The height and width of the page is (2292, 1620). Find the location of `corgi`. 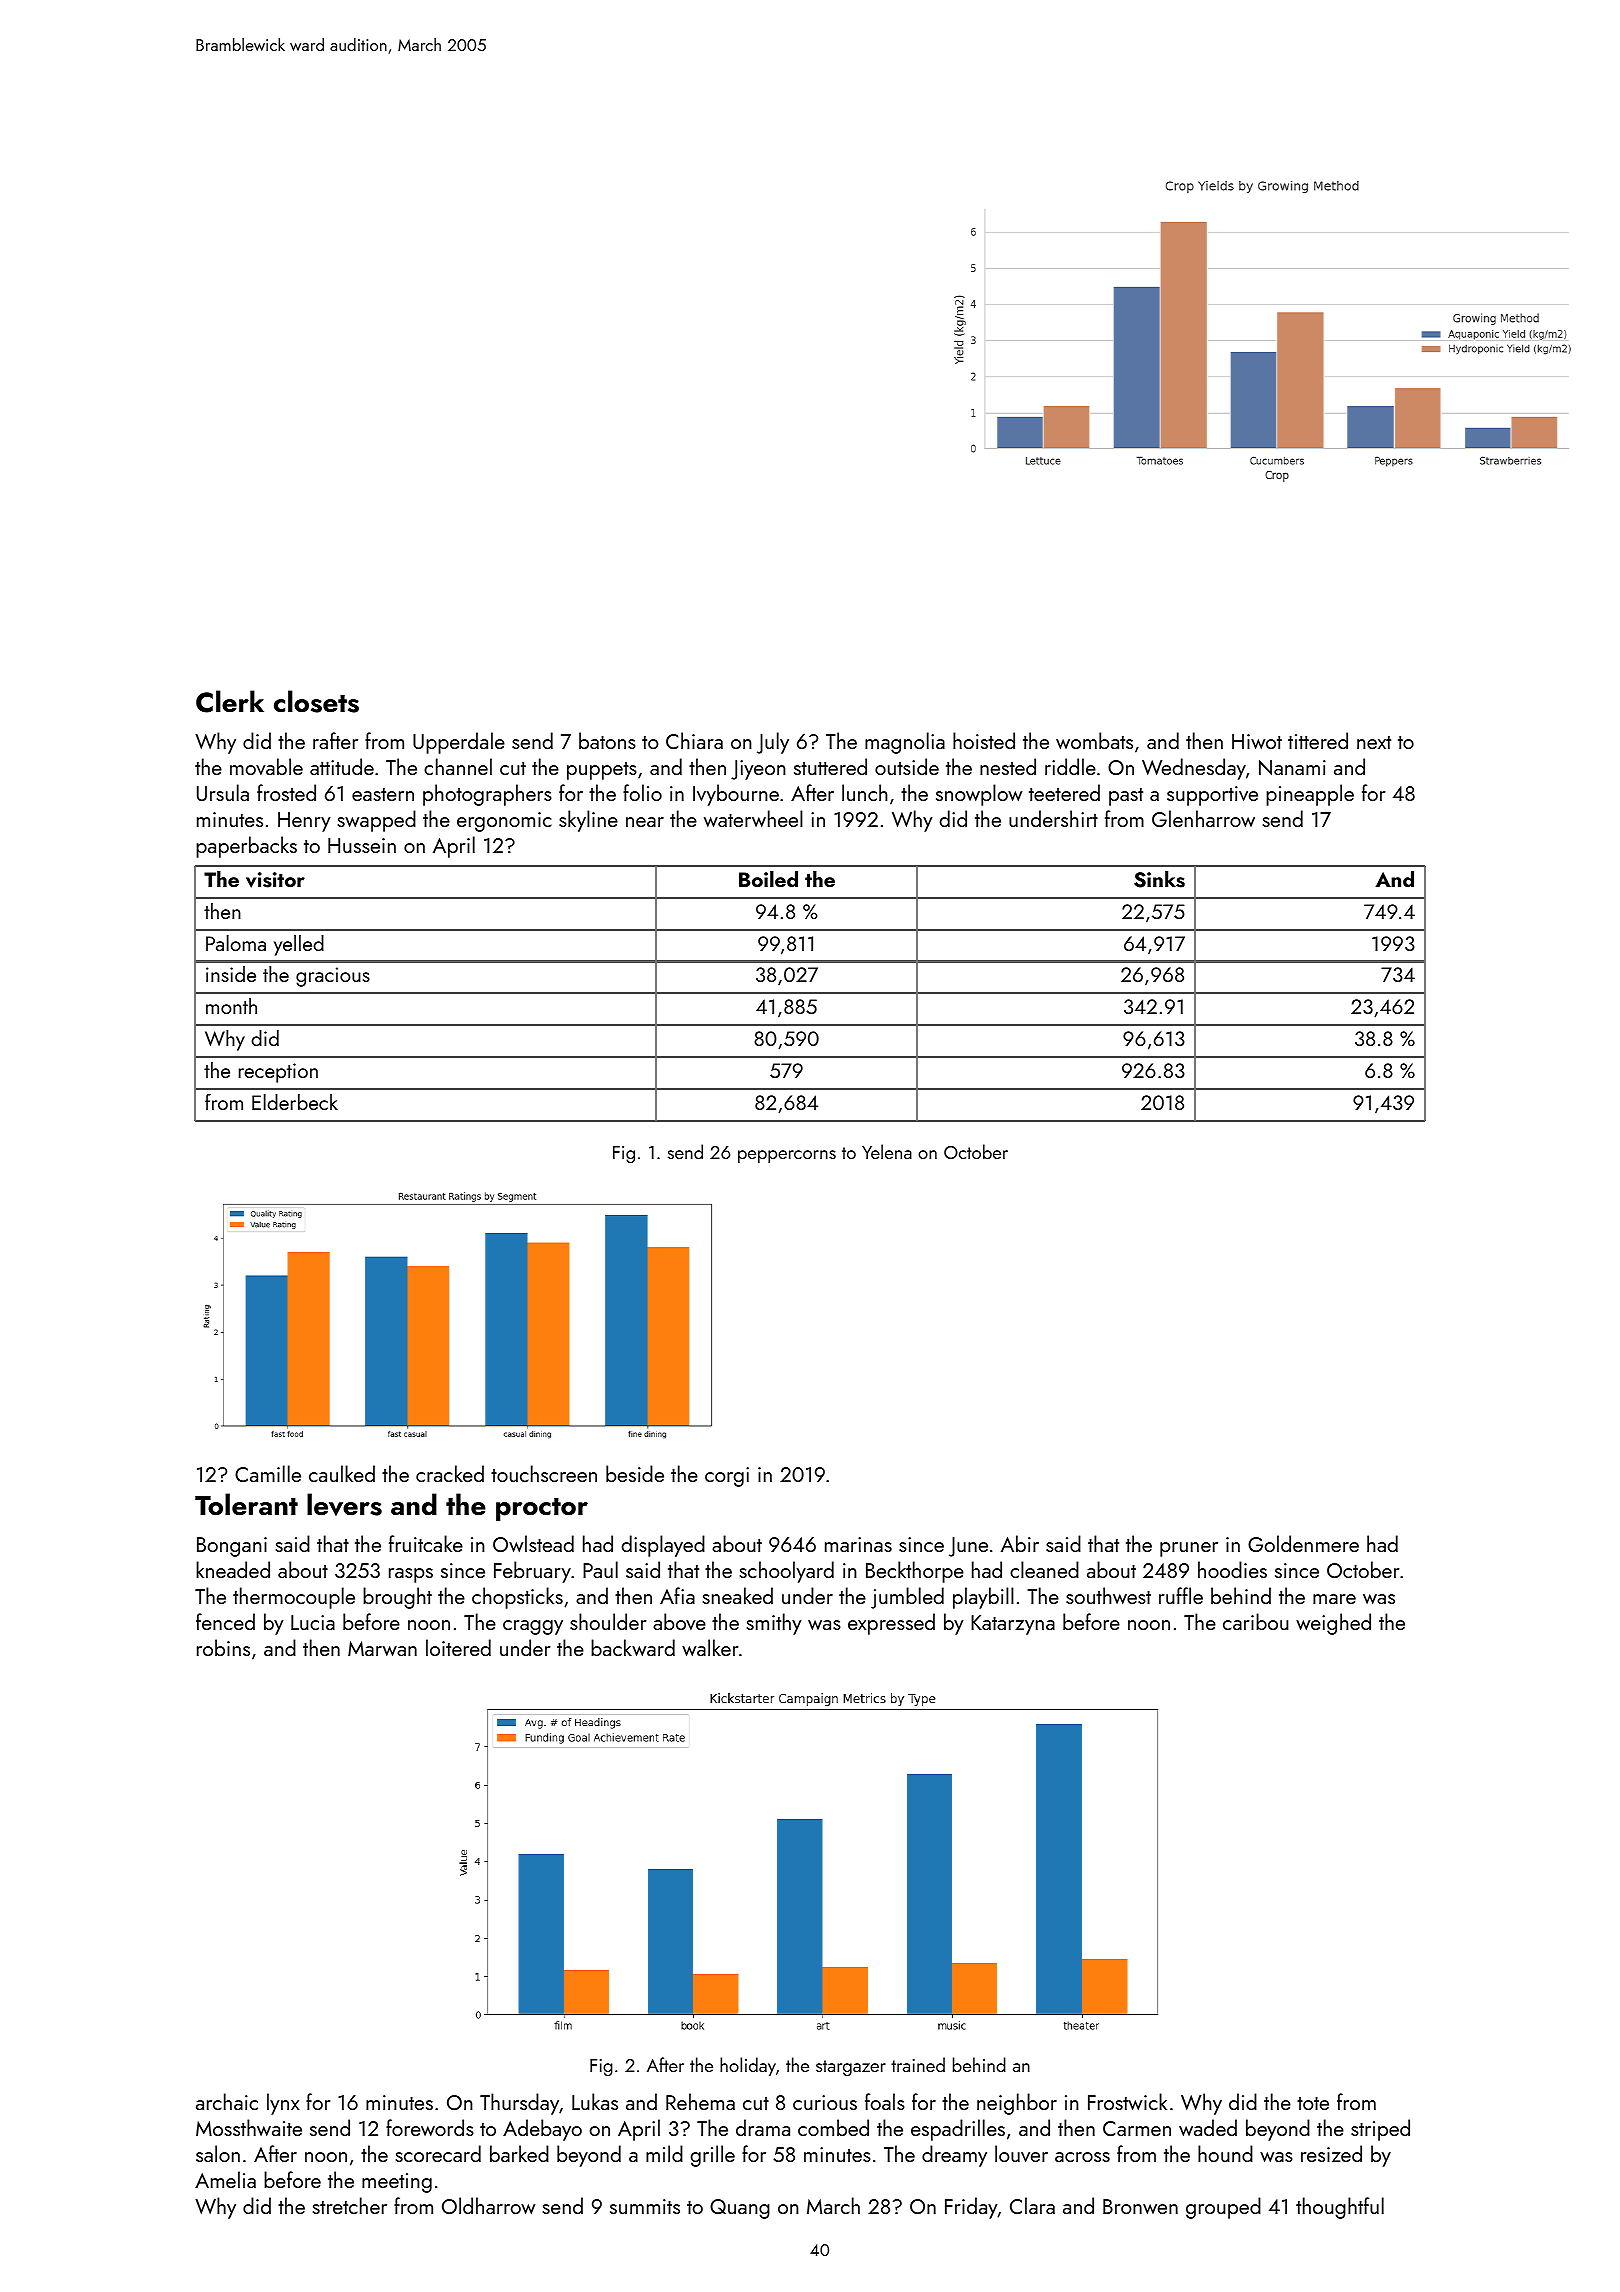

corgi is located at coordinates (727, 1477).
